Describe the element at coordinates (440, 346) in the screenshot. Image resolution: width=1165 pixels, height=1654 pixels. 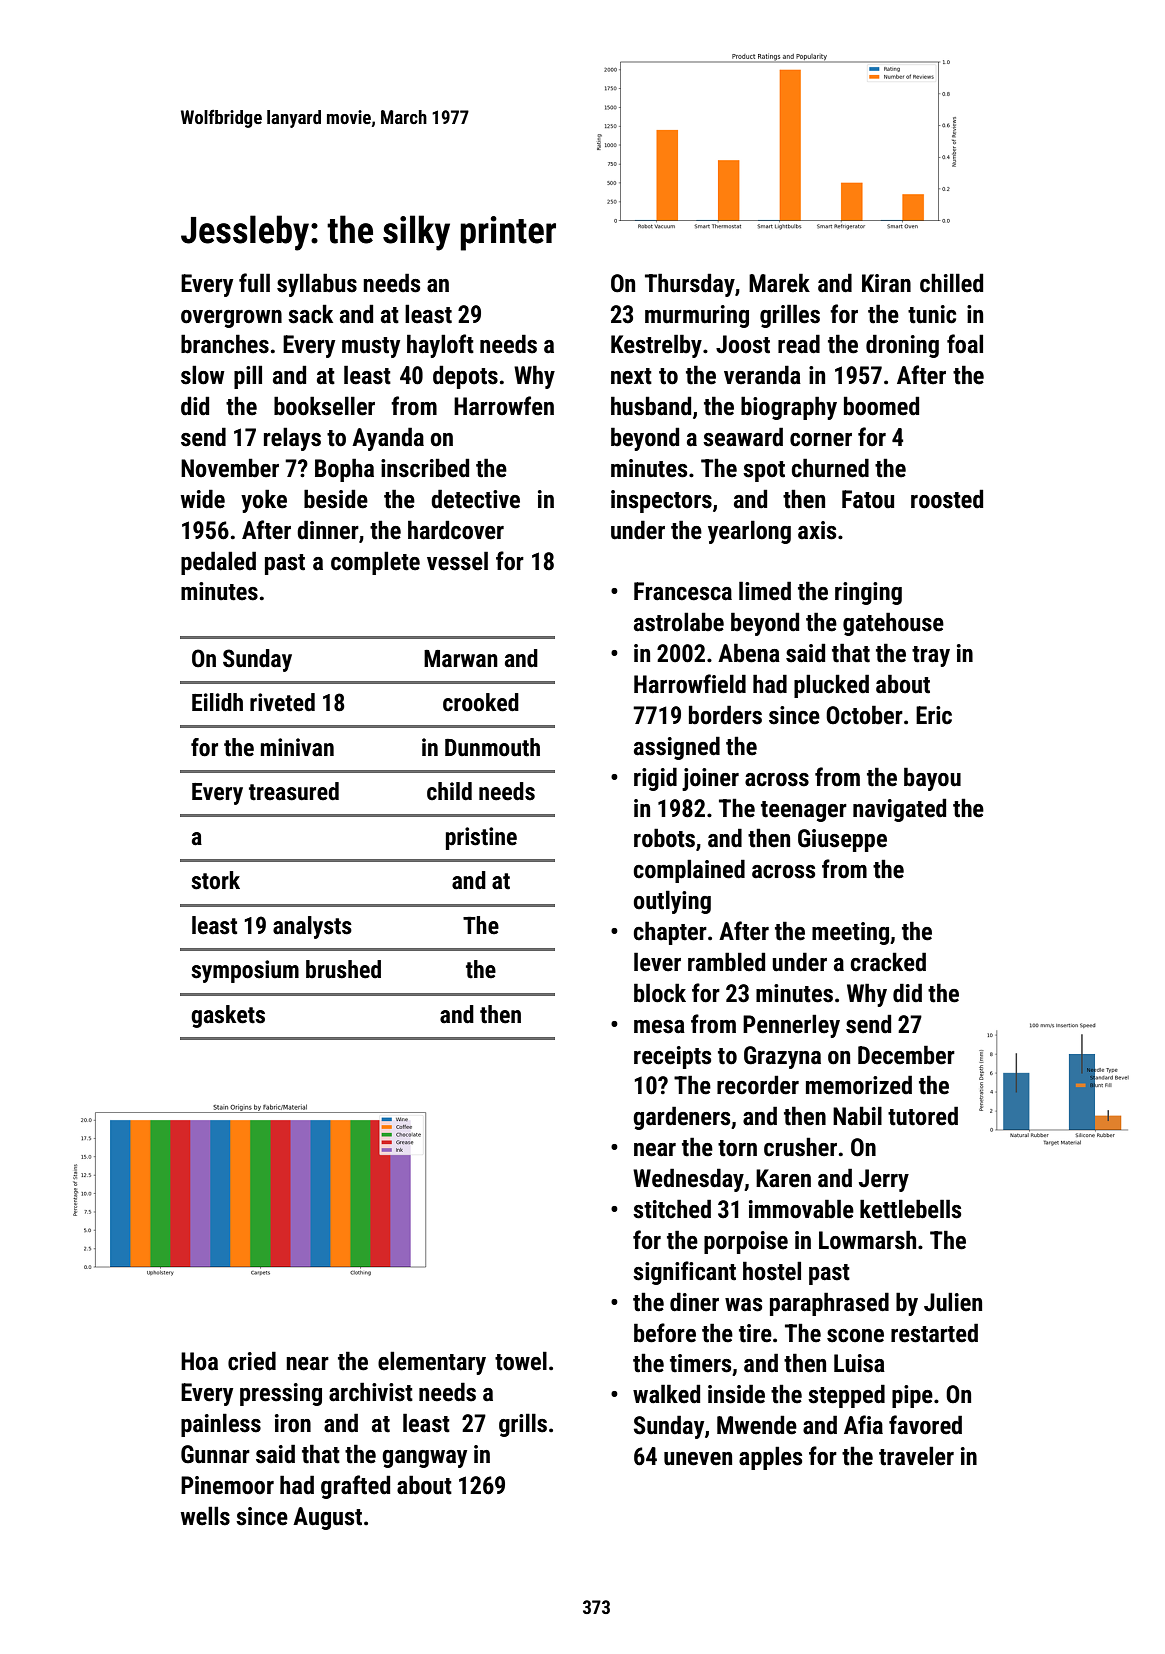
I see `hayloft` at that location.
